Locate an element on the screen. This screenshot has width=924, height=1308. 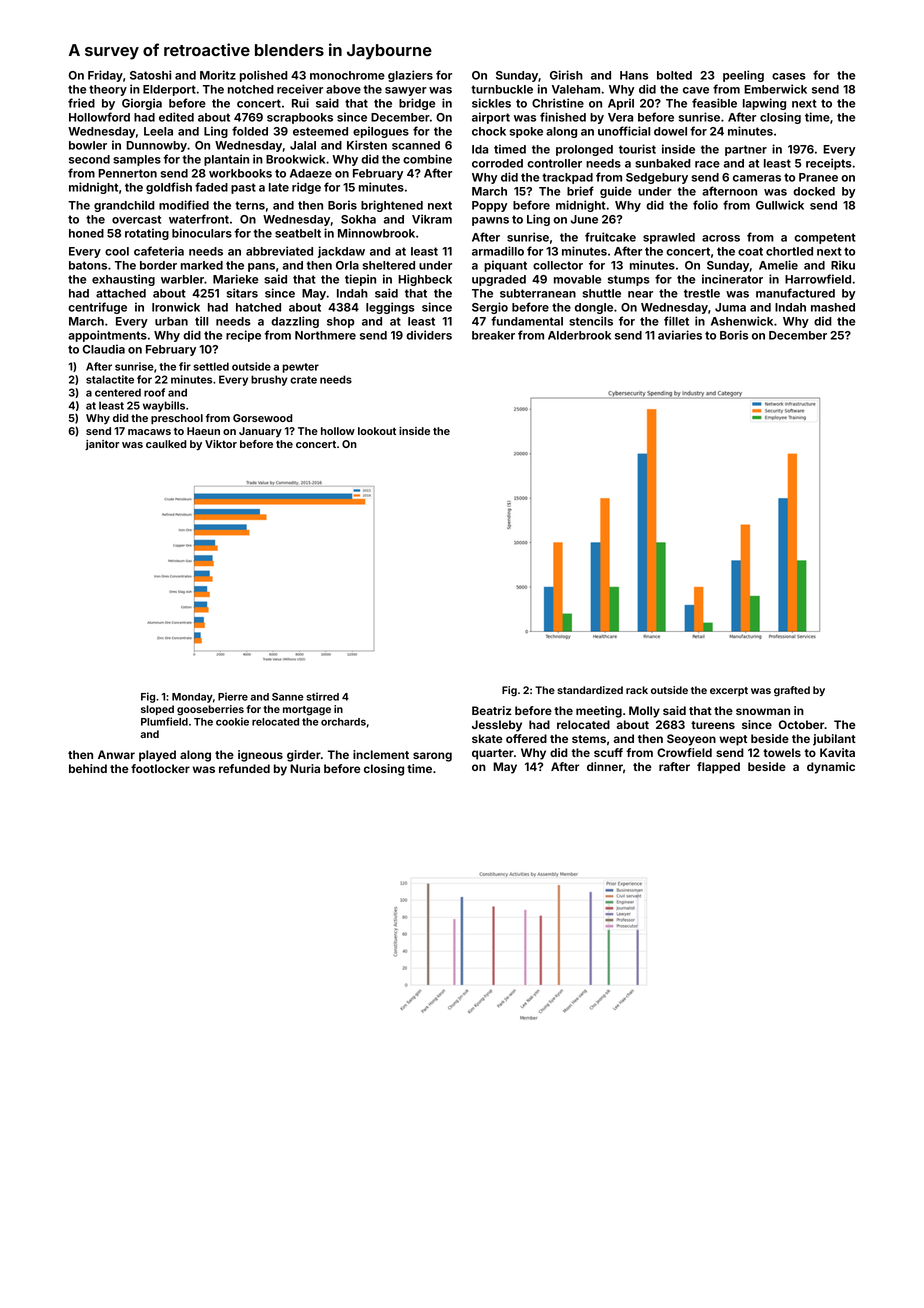
honed is located at coordinates (86, 233).
